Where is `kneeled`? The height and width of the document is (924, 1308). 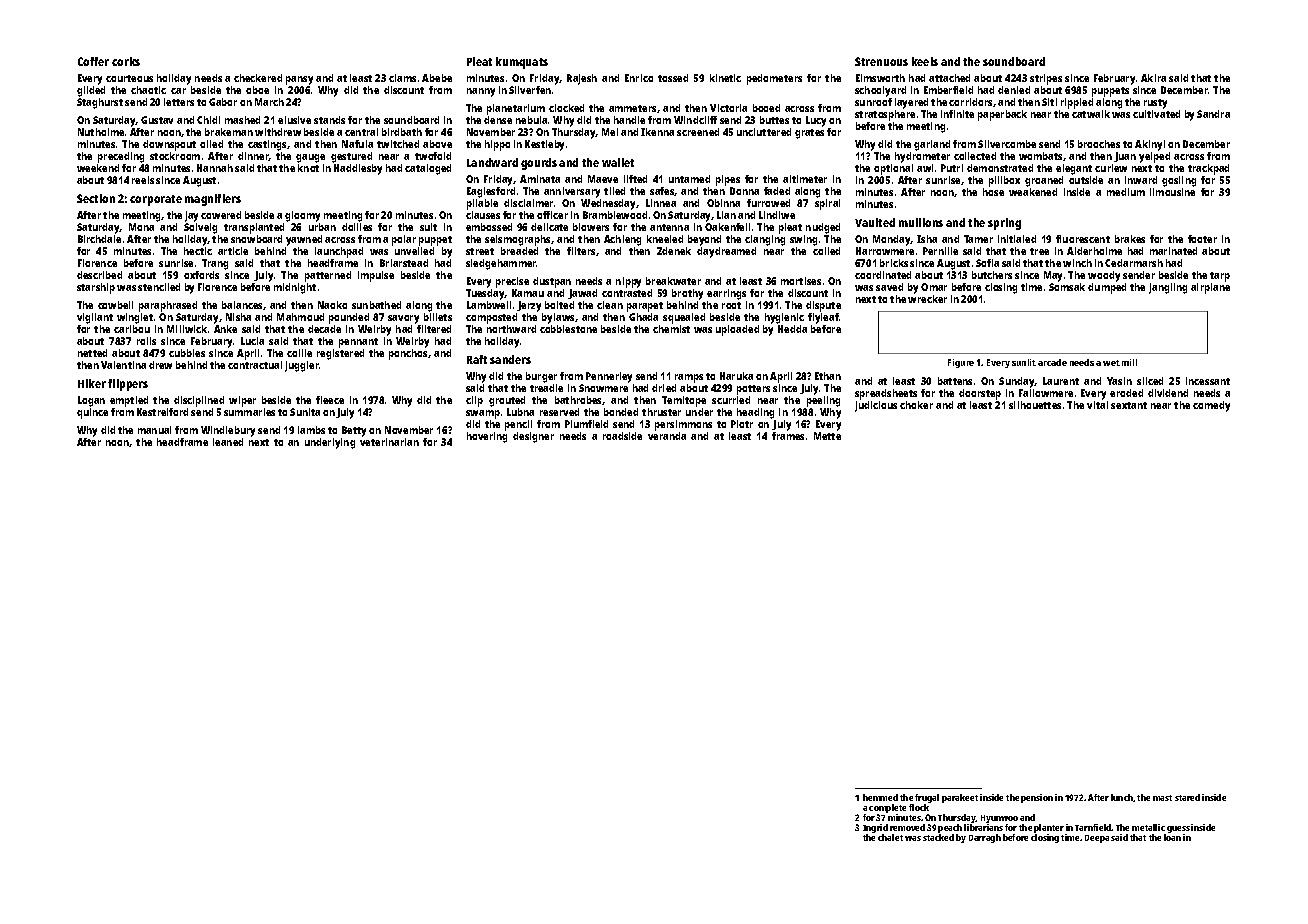
kneeled is located at coordinates (665, 239).
